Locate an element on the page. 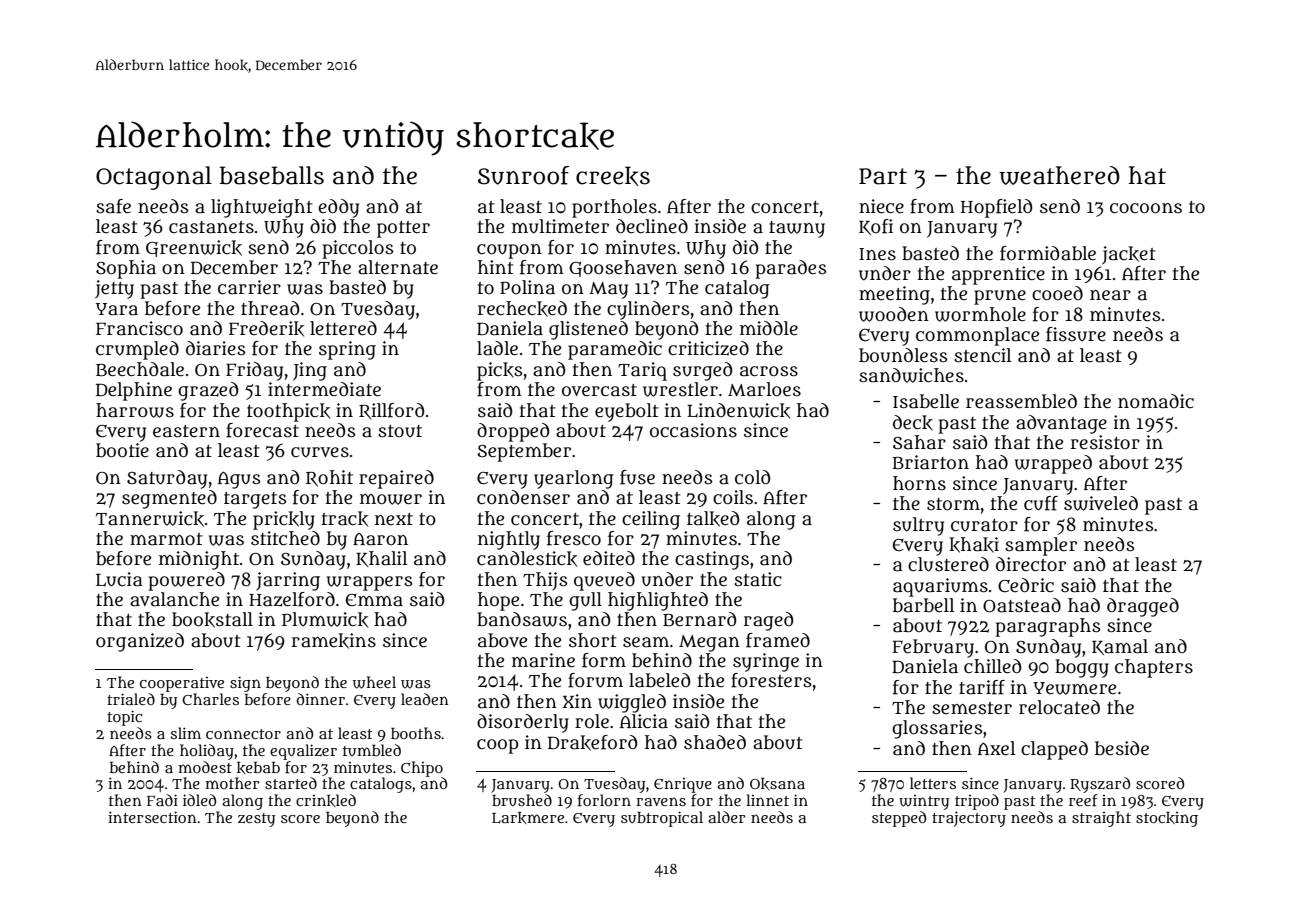 The height and width of the page is (924, 1308). idled is located at coordinates (199, 800).
